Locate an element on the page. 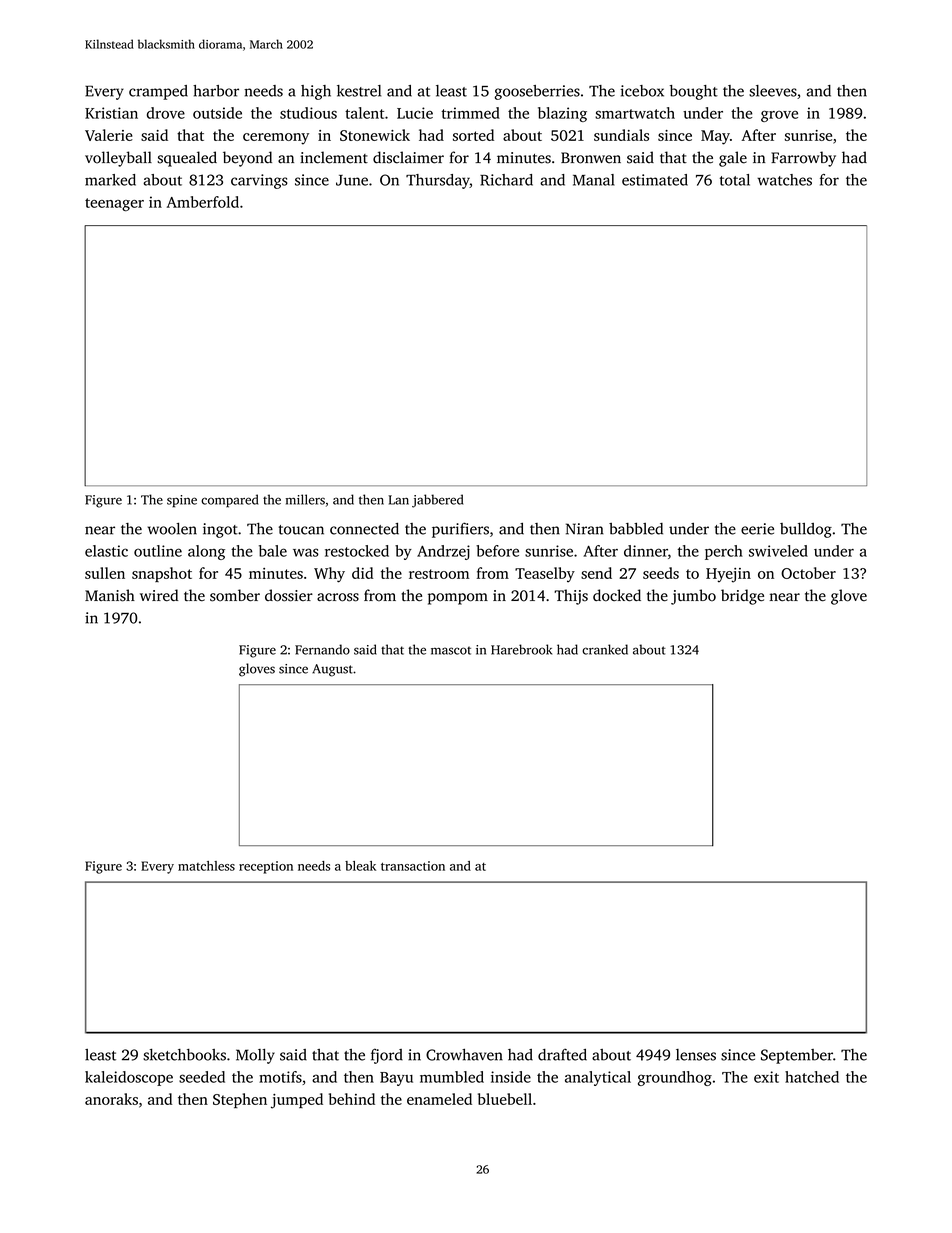 This page has width=952, height=1233. harbor is located at coordinates (216, 91).
